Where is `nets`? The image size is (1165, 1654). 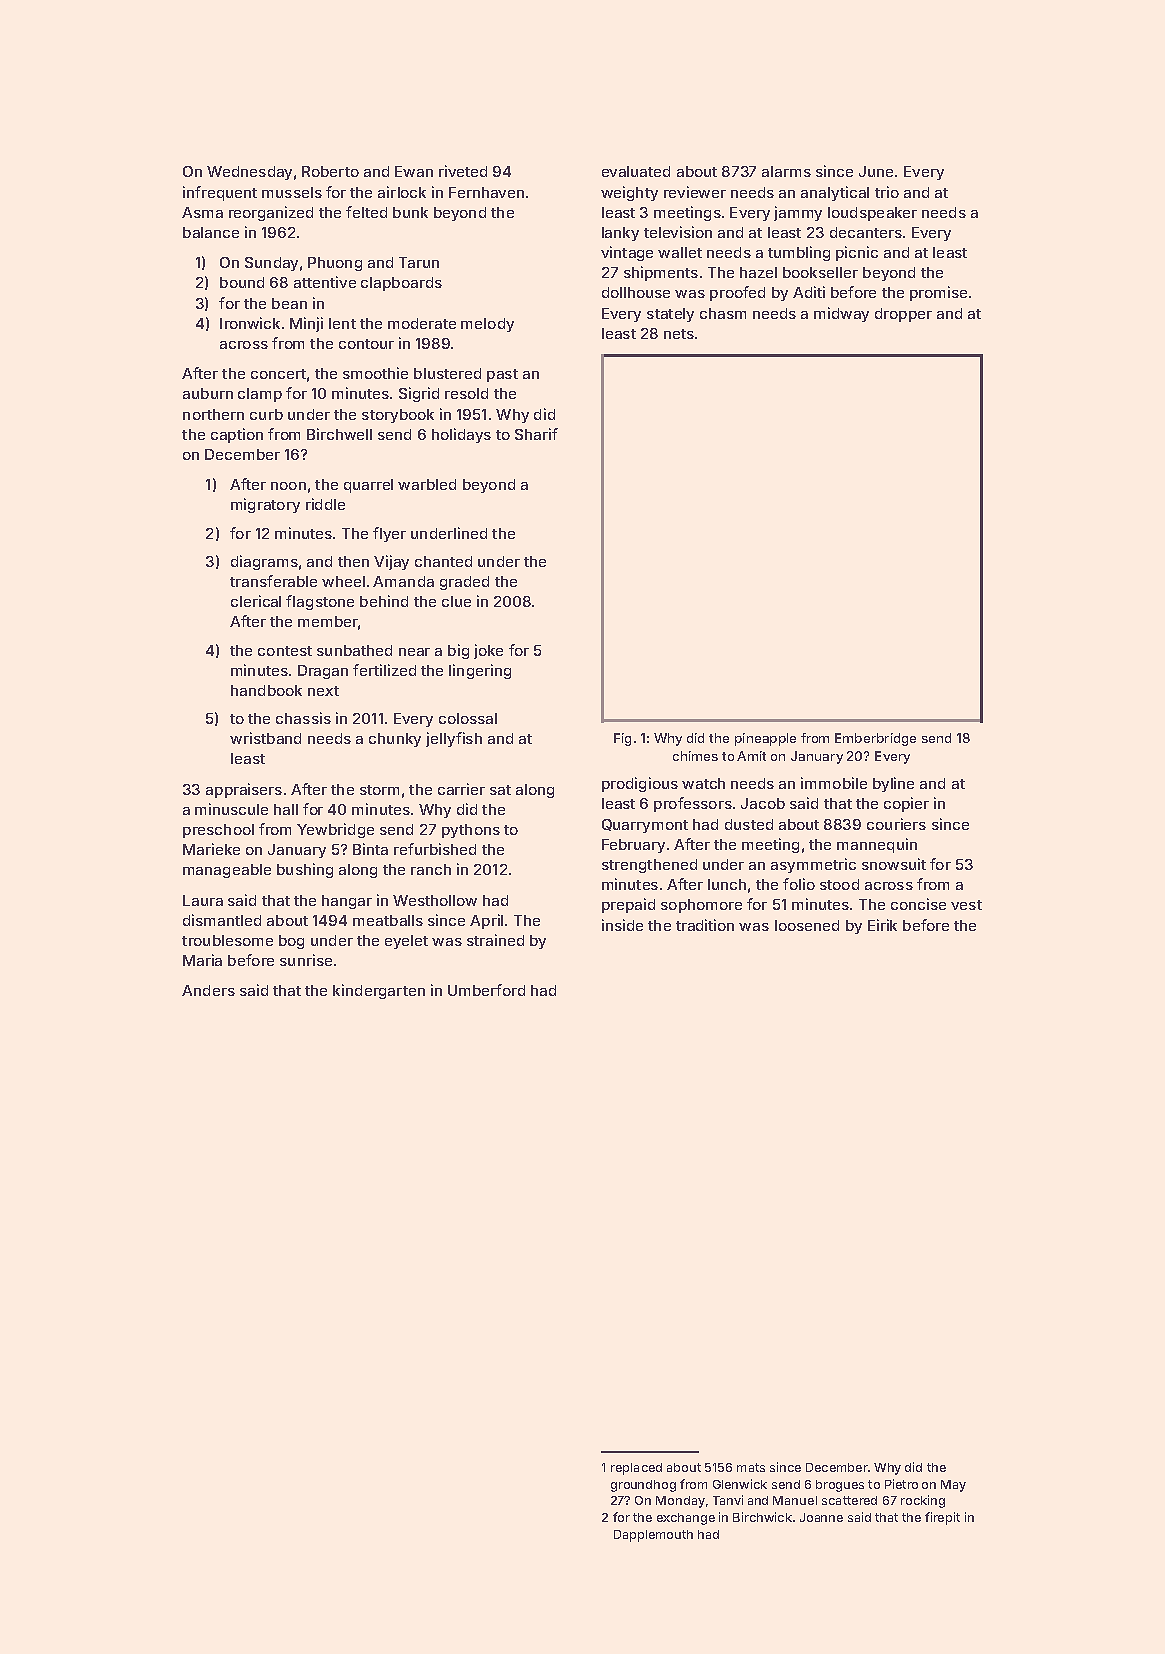
nets is located at coordinates (679, 334).
